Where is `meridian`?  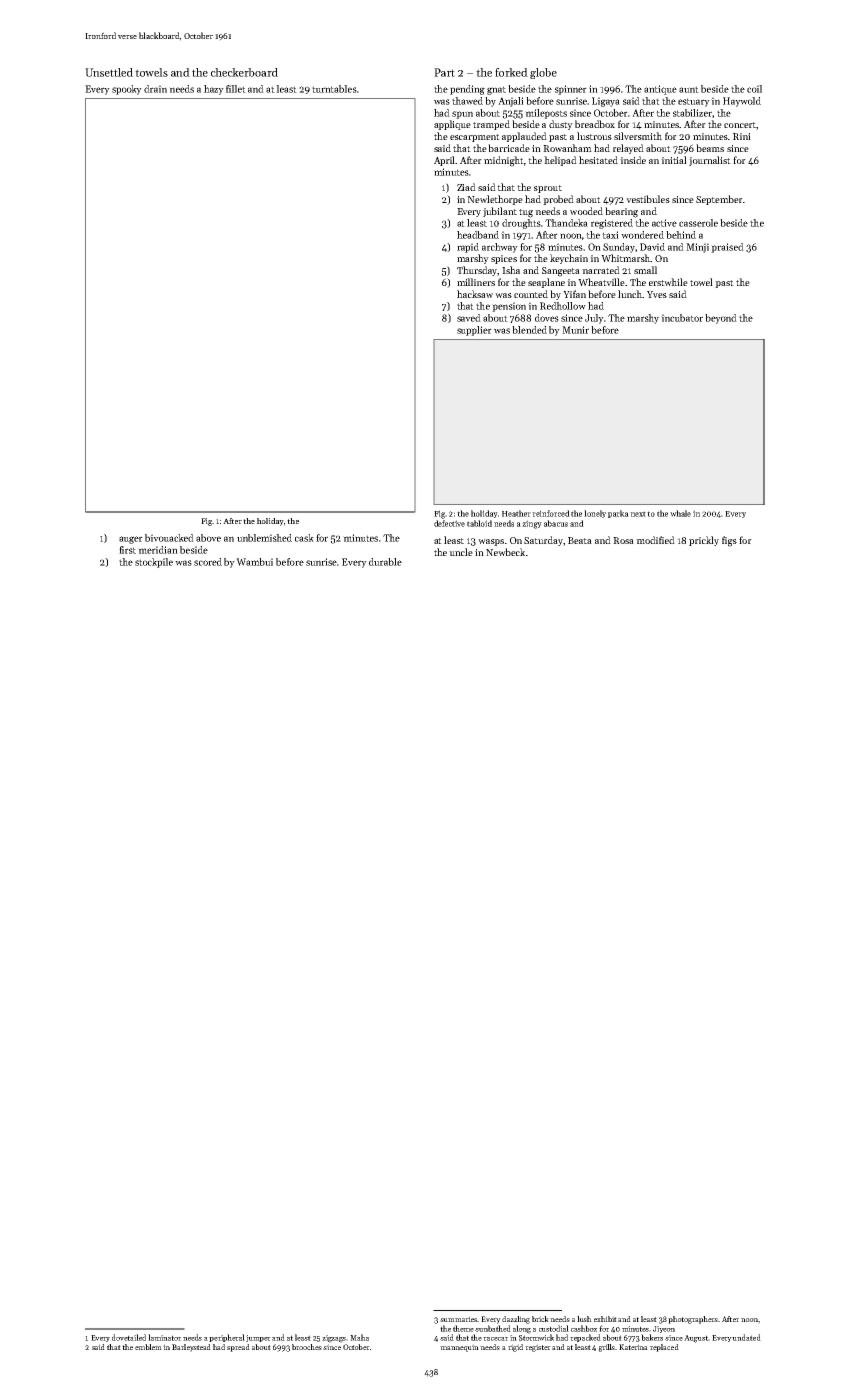
meridian is located at coordinates (158, 550).
